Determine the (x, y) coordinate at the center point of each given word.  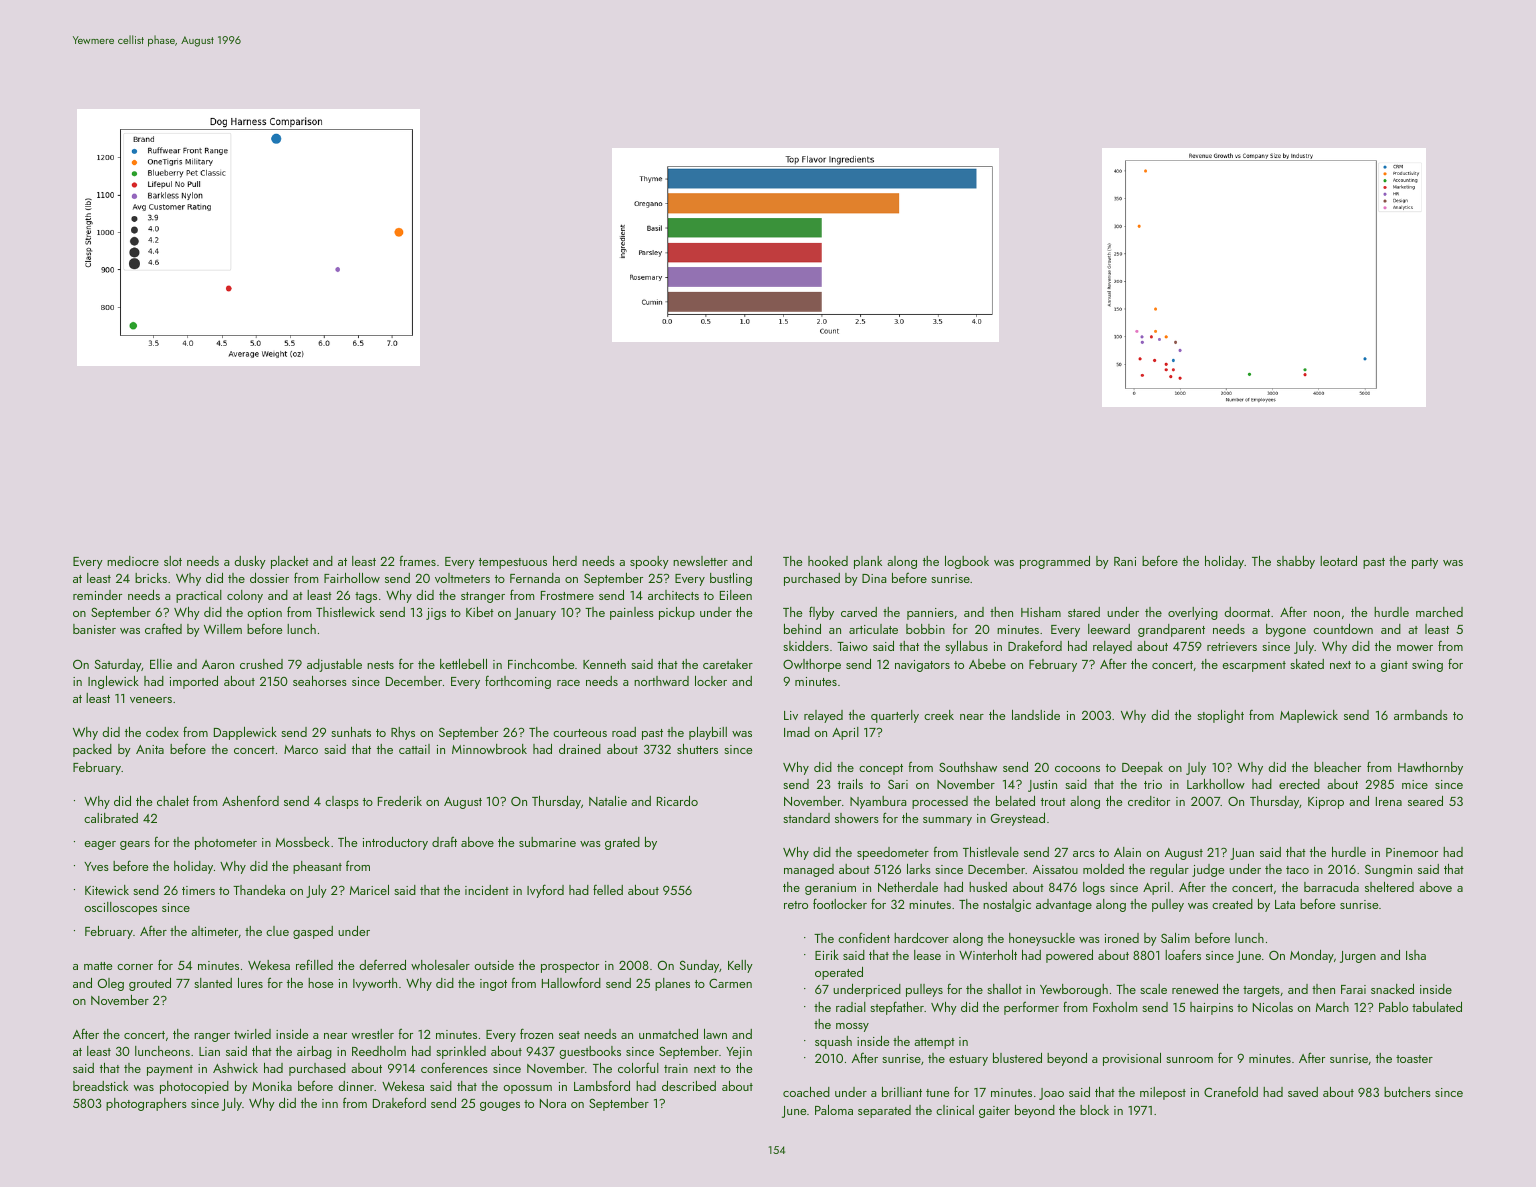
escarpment (1254, 666)
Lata (1285, 904)
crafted (163, 628)
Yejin (739, 1053)
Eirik (827, 955)
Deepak (1142, 768)
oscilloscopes (121, 908)
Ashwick (235, 1068)
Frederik (400, 801)
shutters (697, 749)
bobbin (925, 629)
